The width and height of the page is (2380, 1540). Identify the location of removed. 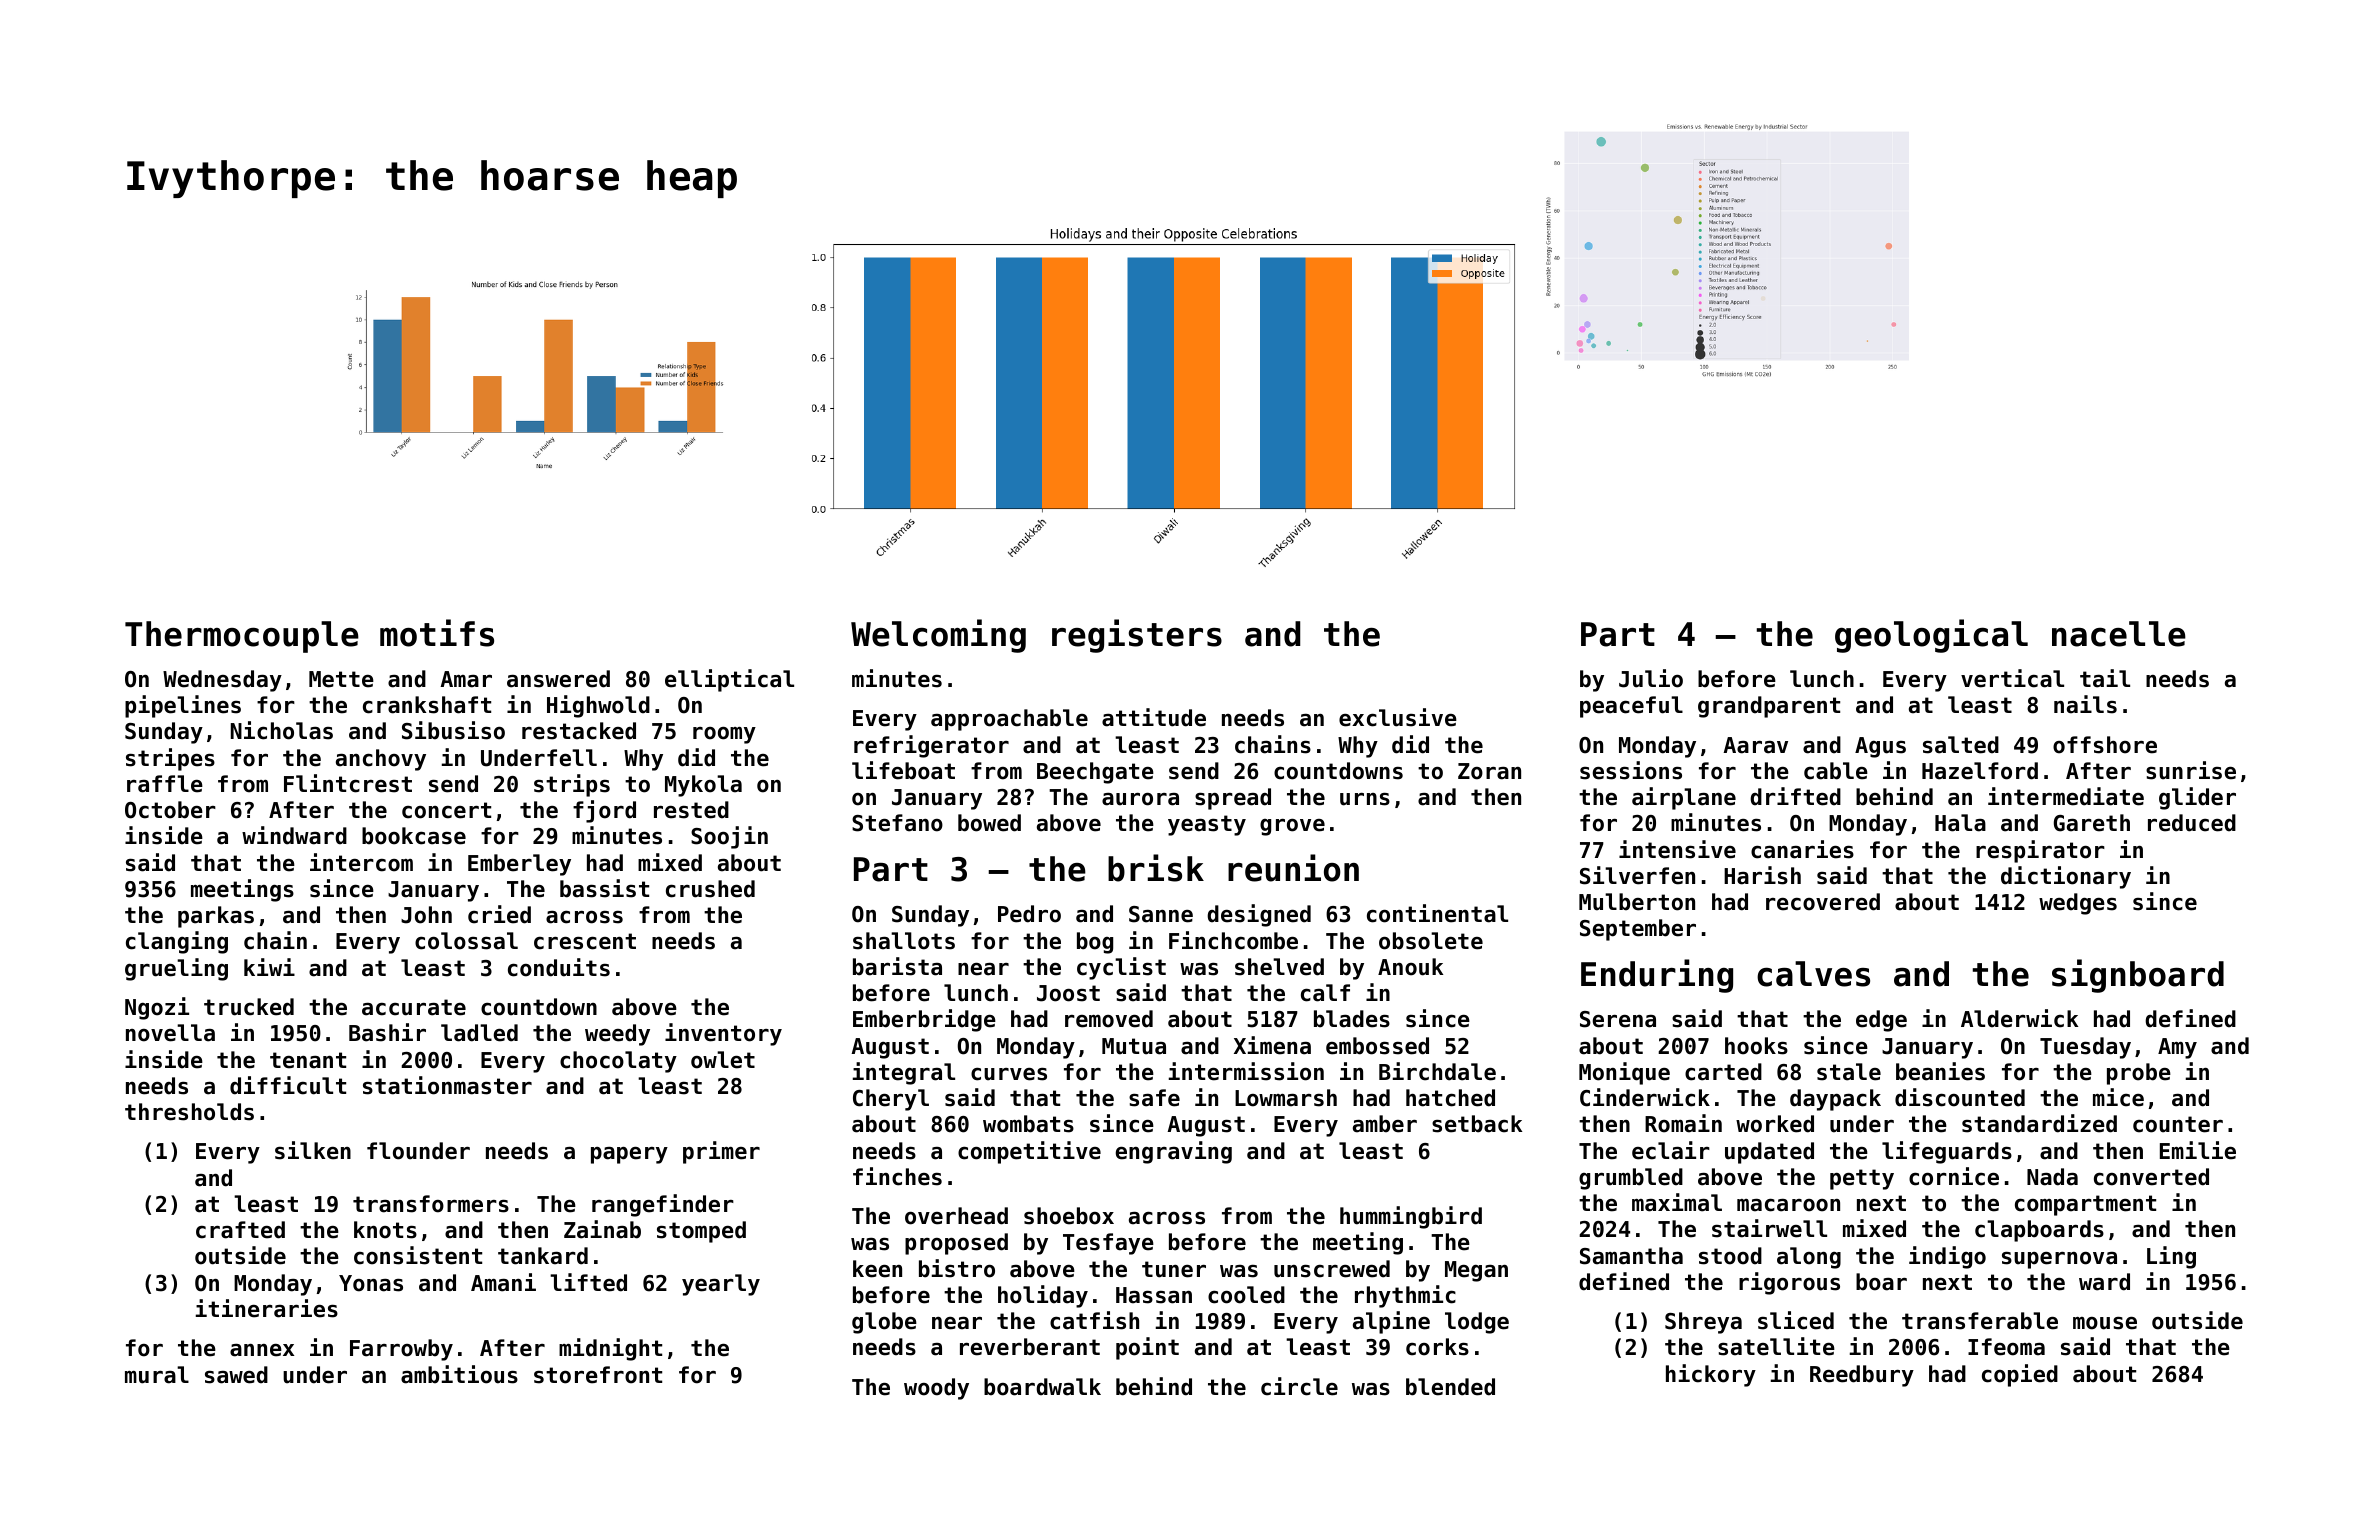
(1109, 1019).
